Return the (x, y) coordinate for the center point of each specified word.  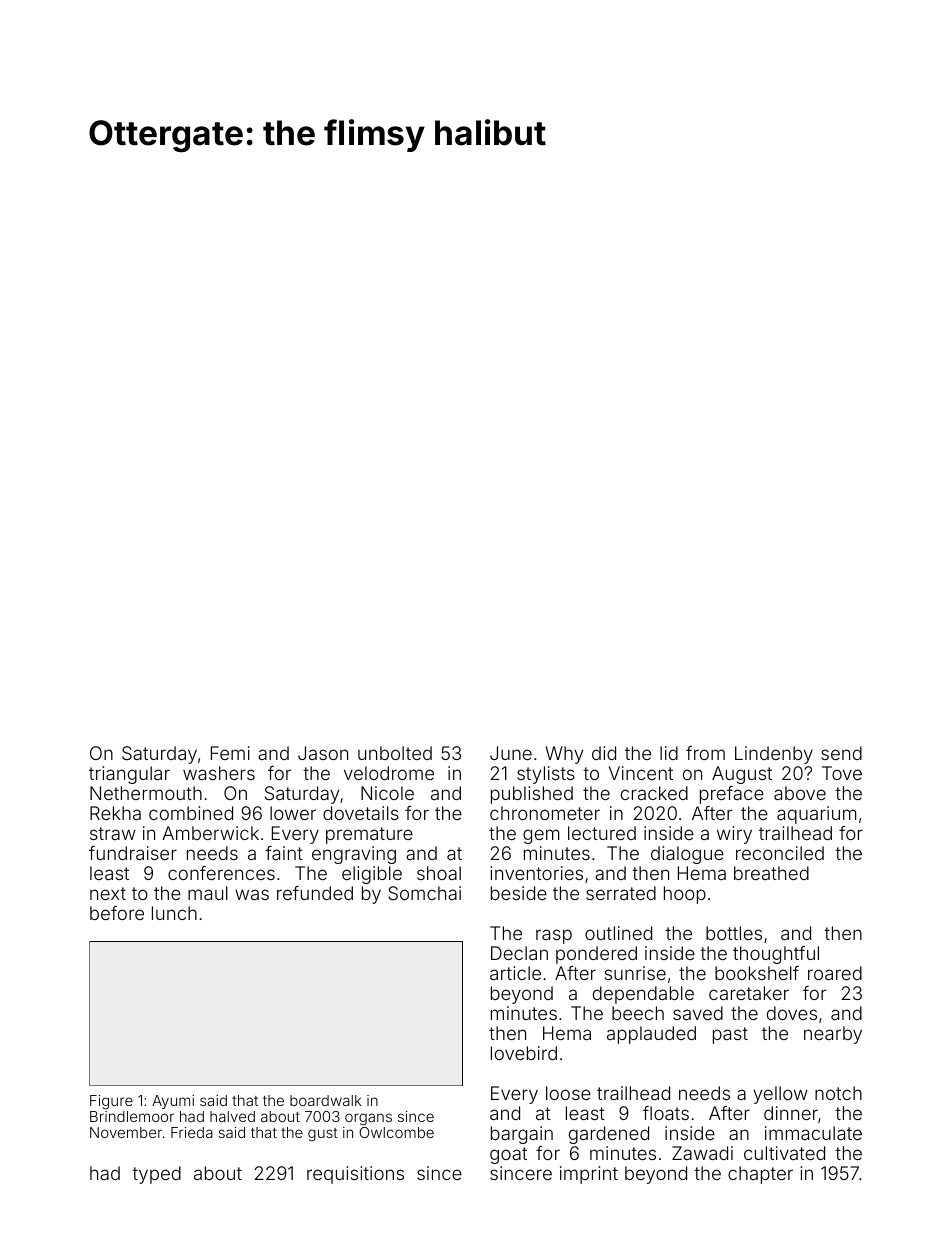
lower (293, 813)
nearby (833, 1035)
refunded (315, 893)
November (126, 1132)
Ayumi (173, 1102)
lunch (174, 913)
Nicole (387, 793)
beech (638, 1013)
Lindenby (774, 755)
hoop (685, 895)
